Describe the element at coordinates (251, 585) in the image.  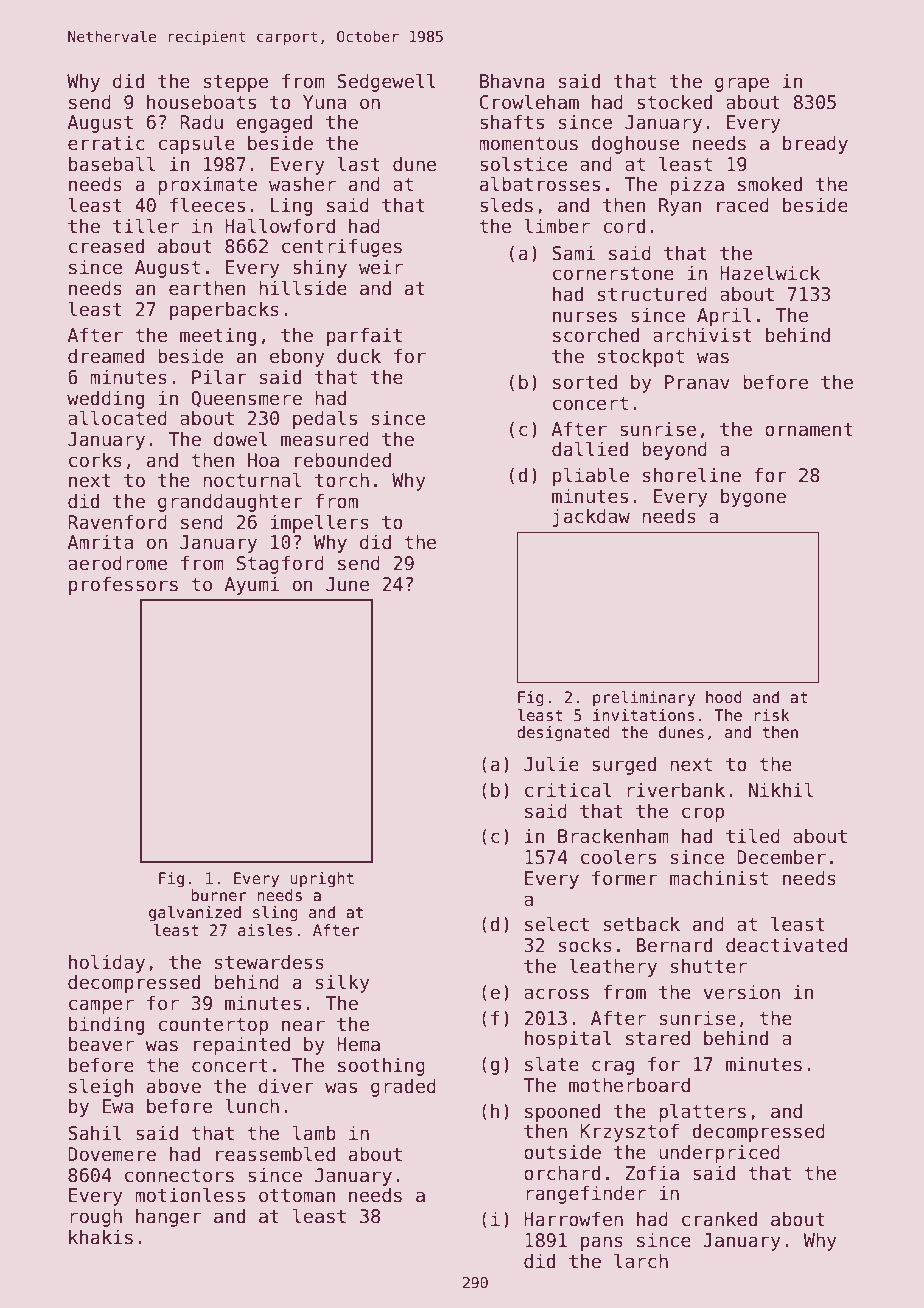
I see `Ayumi` at that location.
